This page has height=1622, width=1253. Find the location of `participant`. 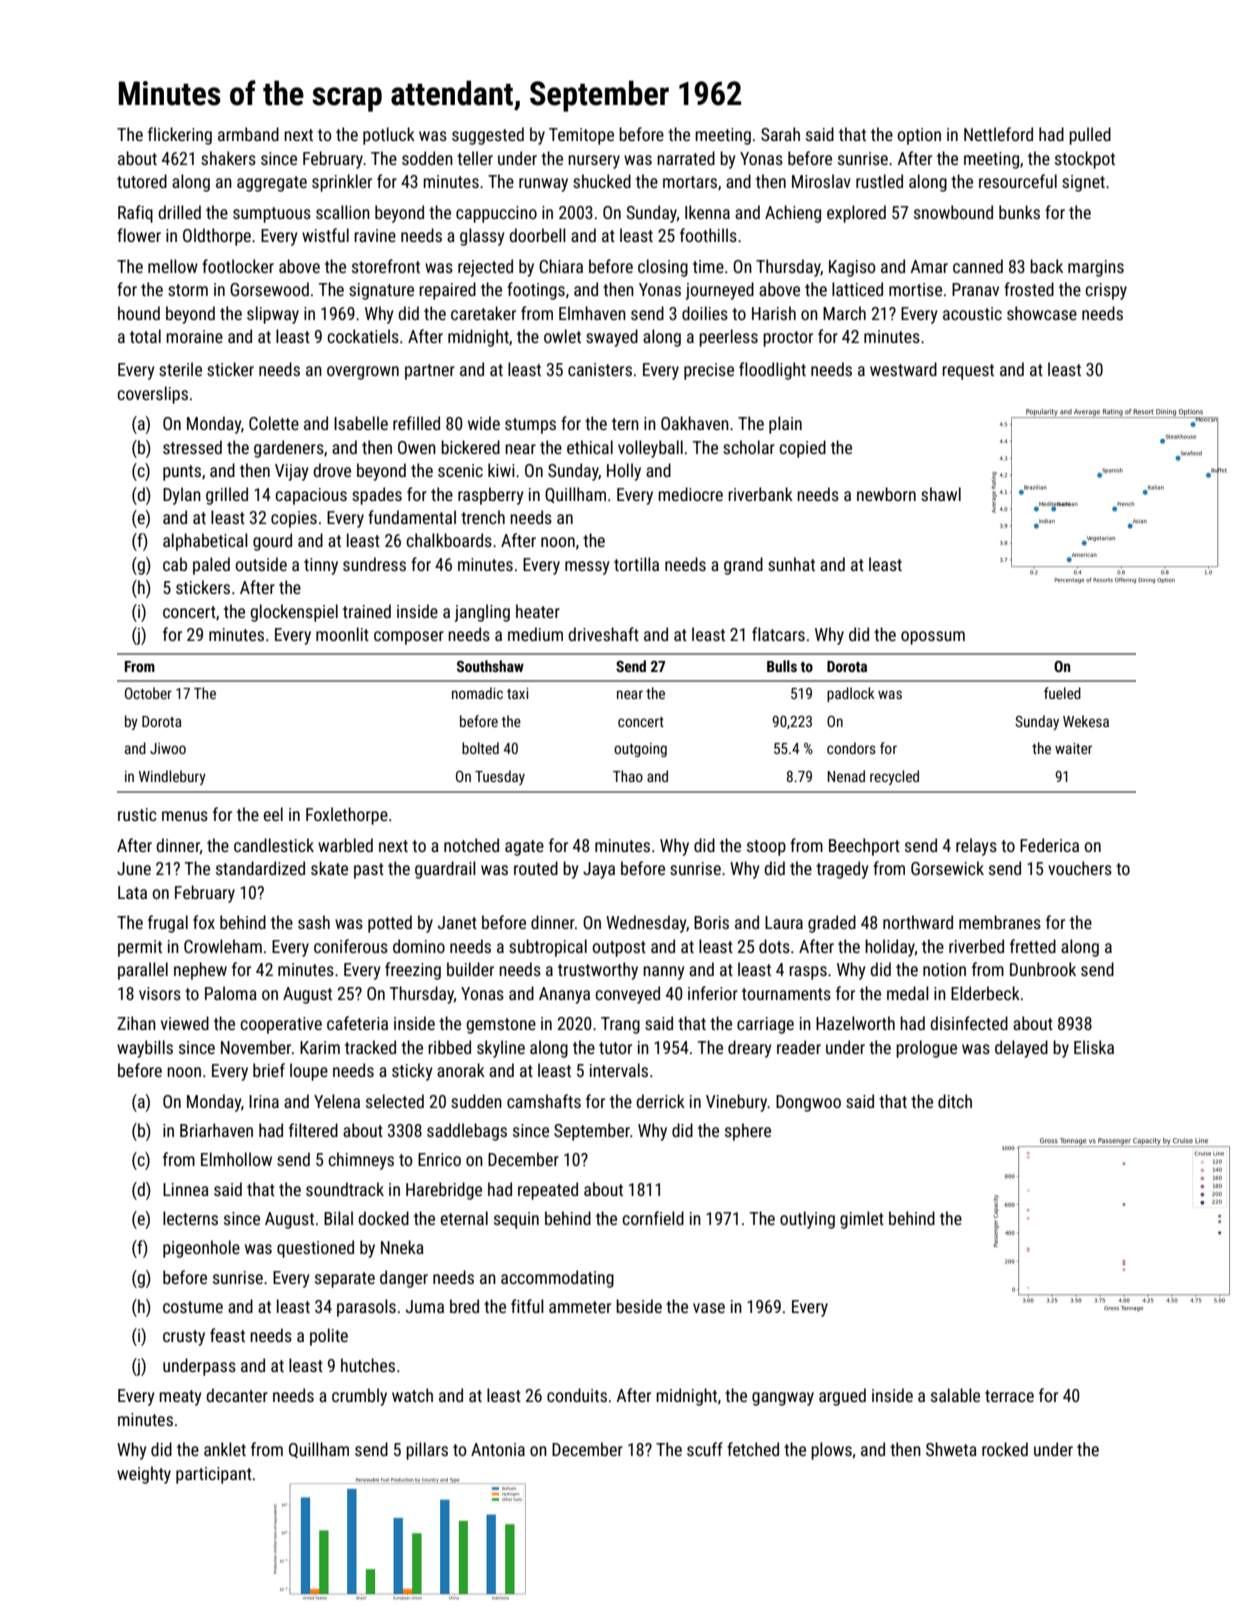

participant is located at coordinates (214, 1475).
